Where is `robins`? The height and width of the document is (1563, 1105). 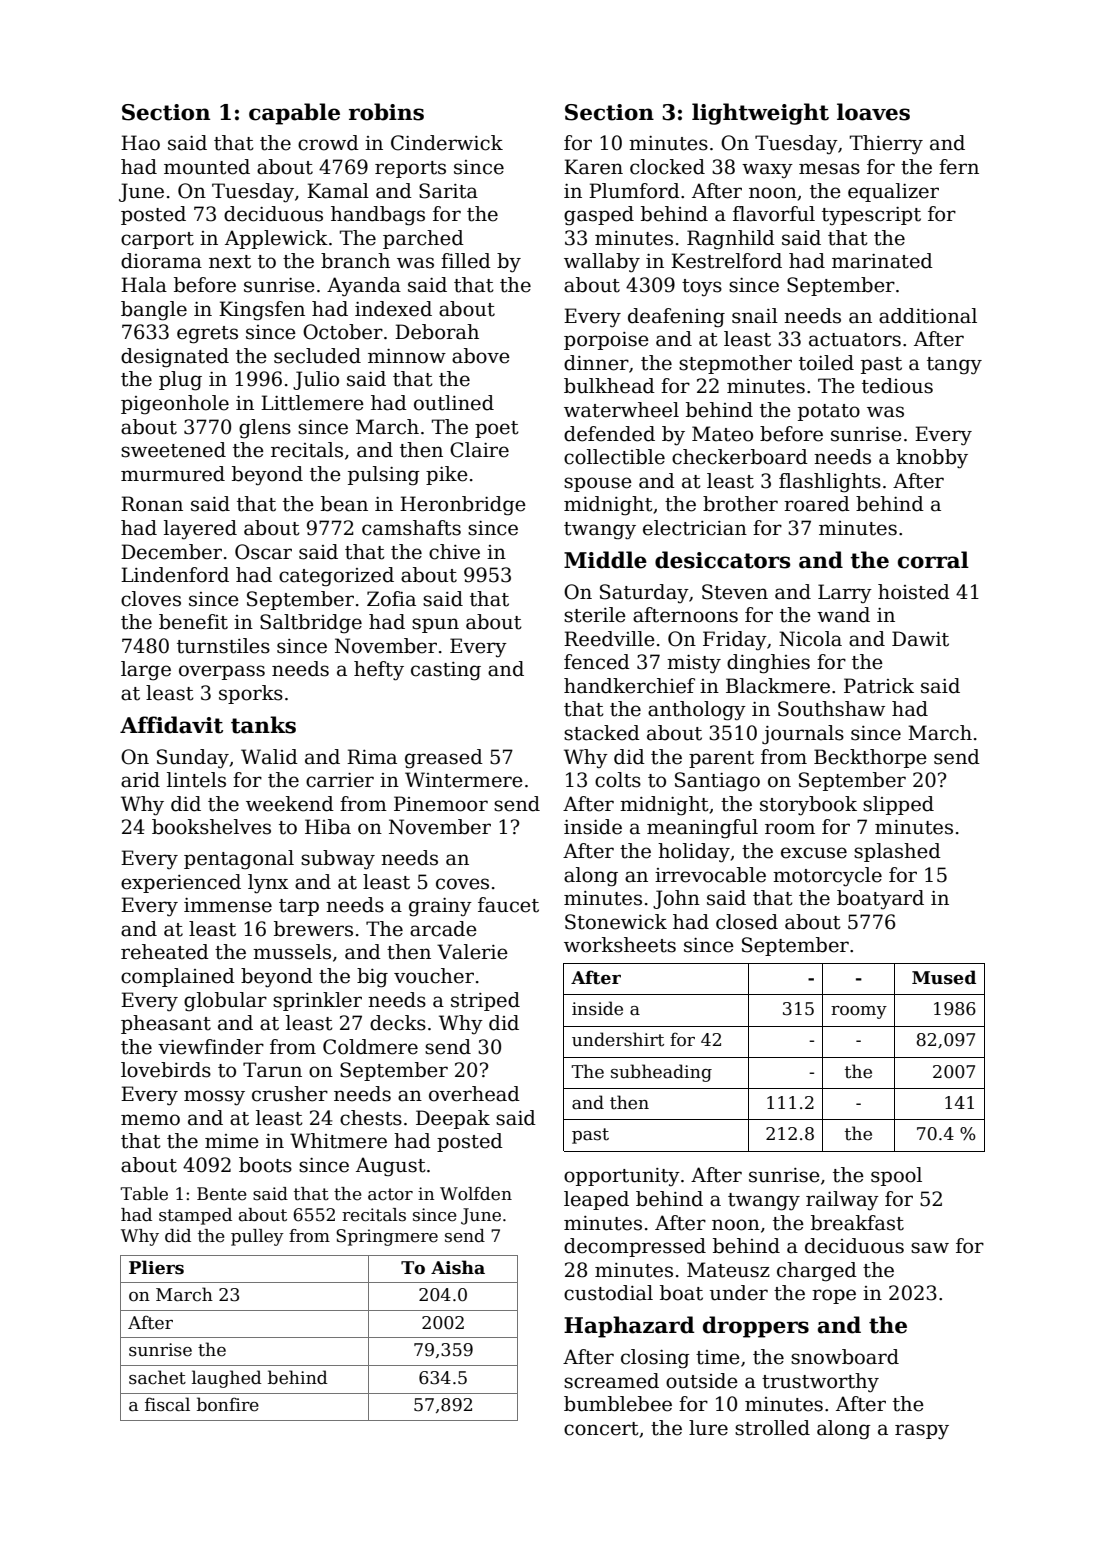
robins is located at coordinates (386, 112).
